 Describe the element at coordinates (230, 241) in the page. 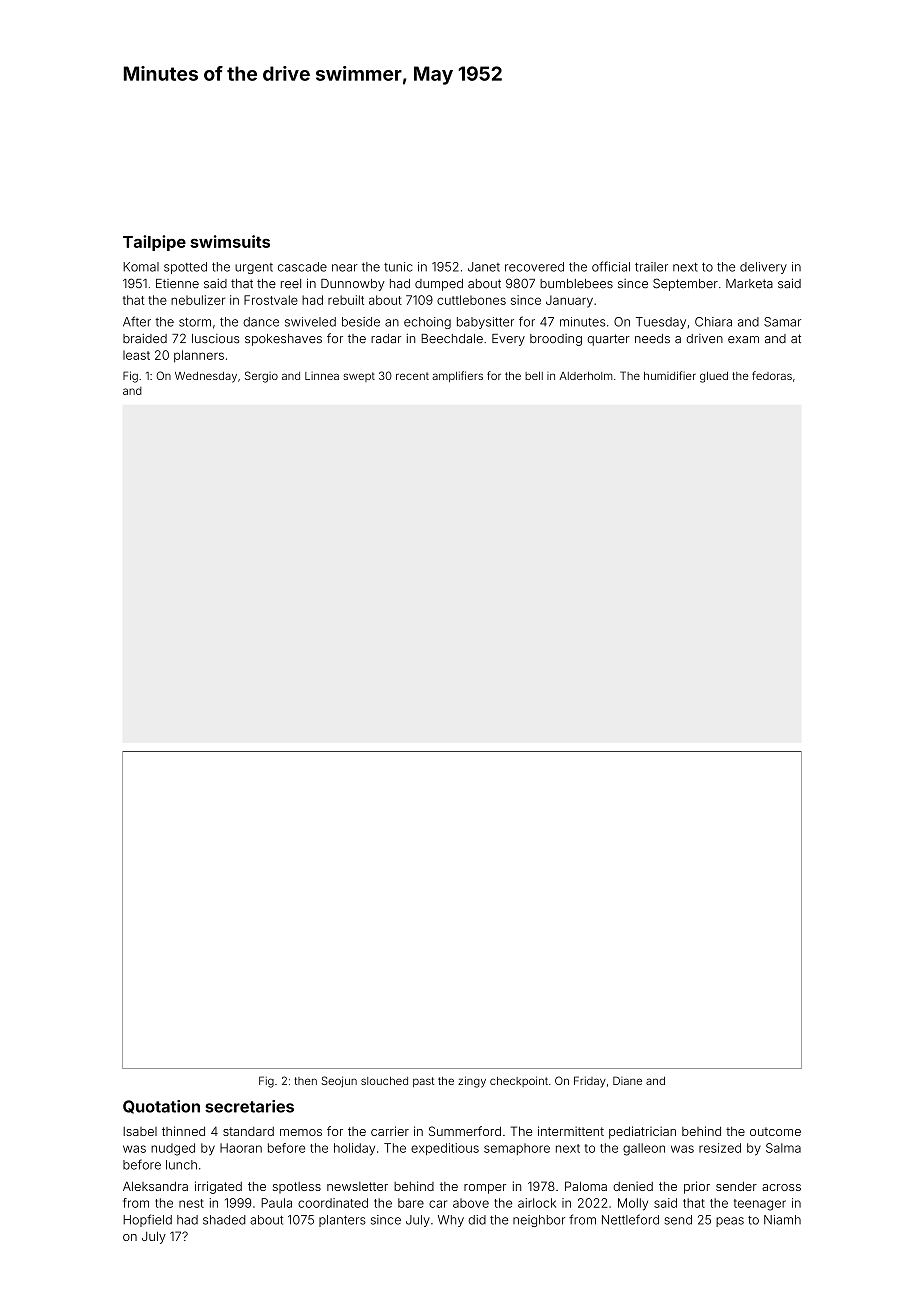

I see `swimsuits` at that location.
